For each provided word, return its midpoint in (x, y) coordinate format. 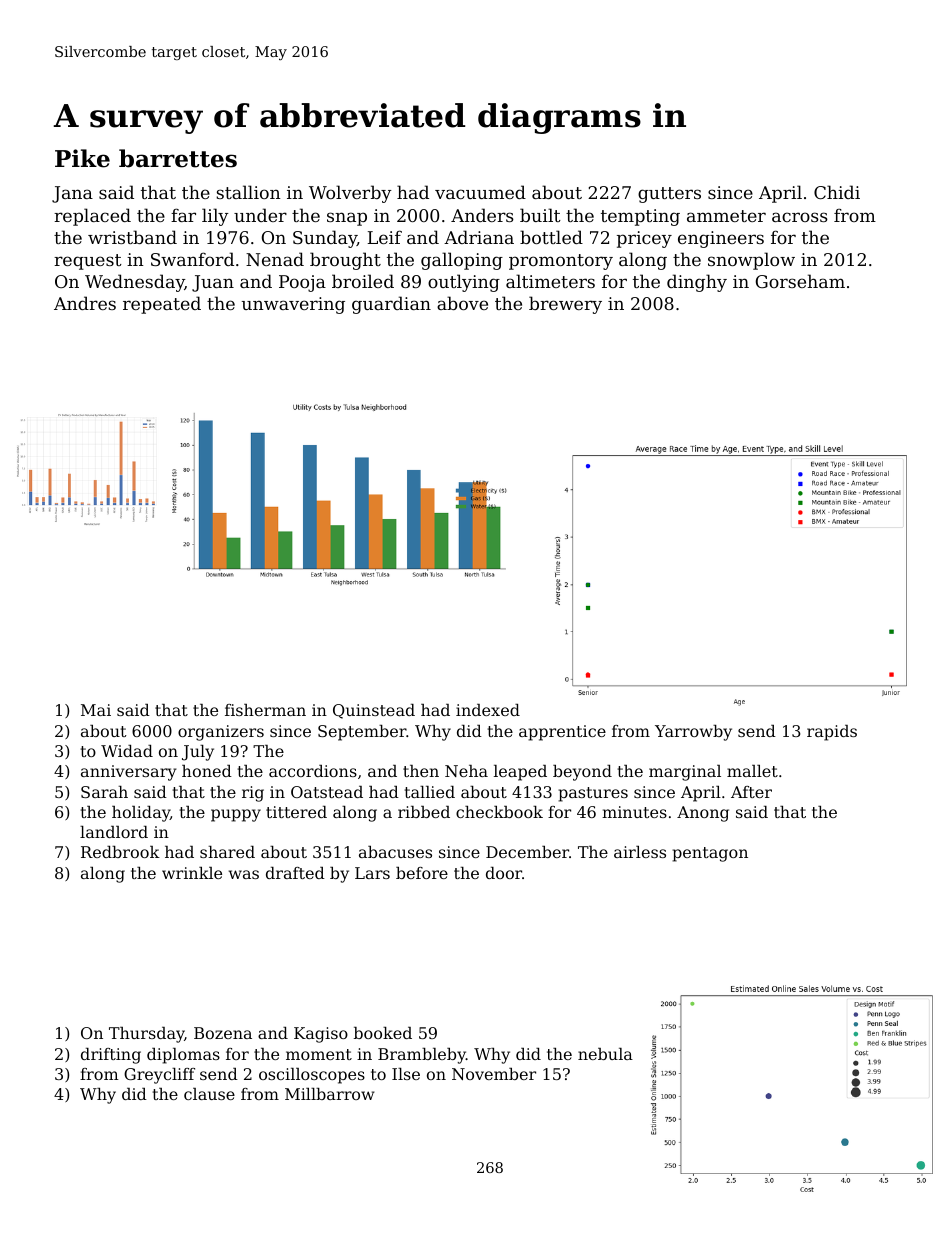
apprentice (562, 733)
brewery (565, 305)
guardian (391, 305)
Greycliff (159, 1076)
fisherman (265, 710)
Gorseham (800, 281)
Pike (82, 158)
